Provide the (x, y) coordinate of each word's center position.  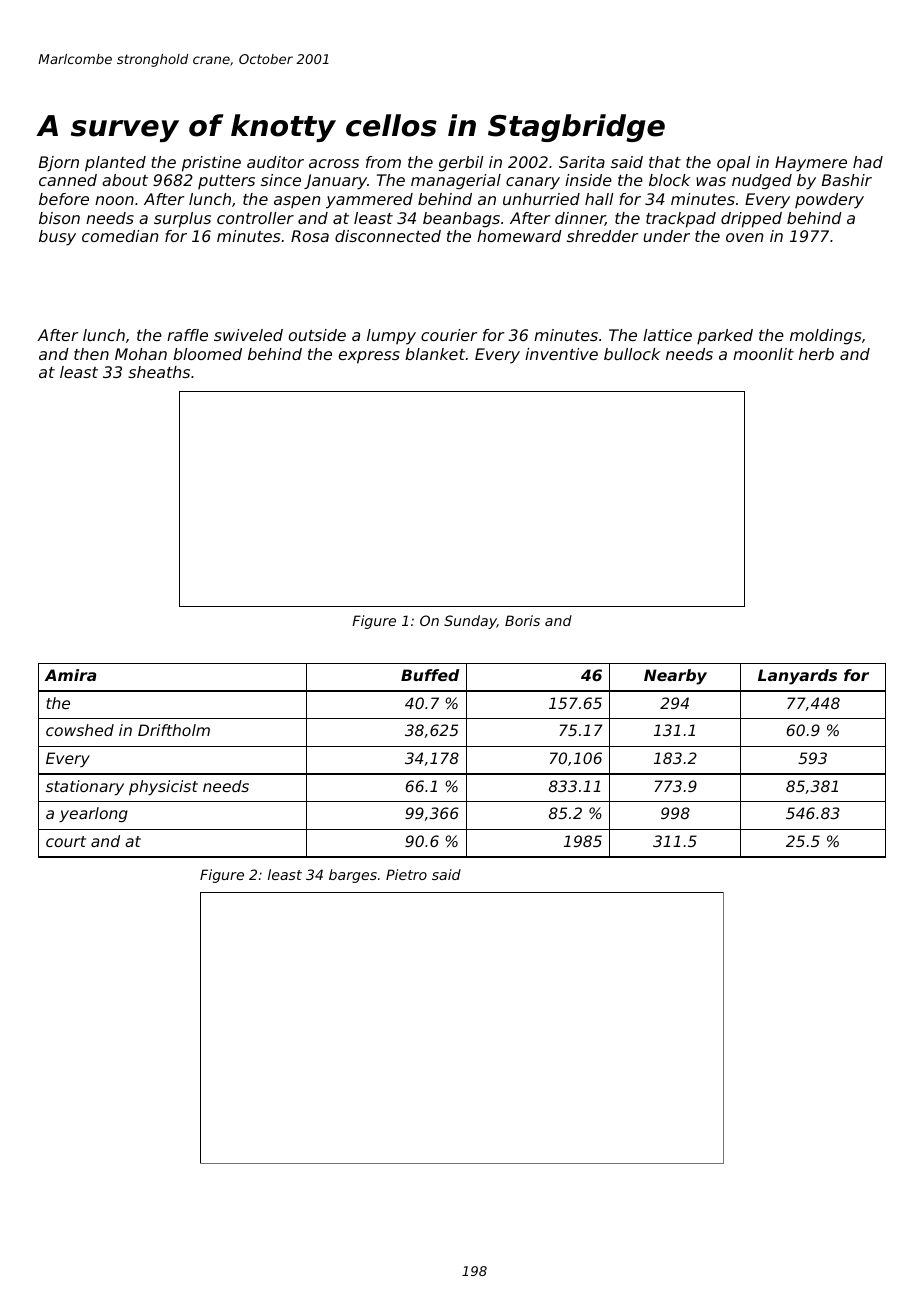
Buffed (430, 675)
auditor (275, 162)
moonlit (763, 354)
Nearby (675, 677)
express (369, 357)
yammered (369, 201)
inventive (561, 354)
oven (744, 237)
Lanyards (797, 677)
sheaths (159, 372)
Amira (70, 675)
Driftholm (174, 730)
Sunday (470, 622)
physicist (163, 788)
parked (725, 337)
